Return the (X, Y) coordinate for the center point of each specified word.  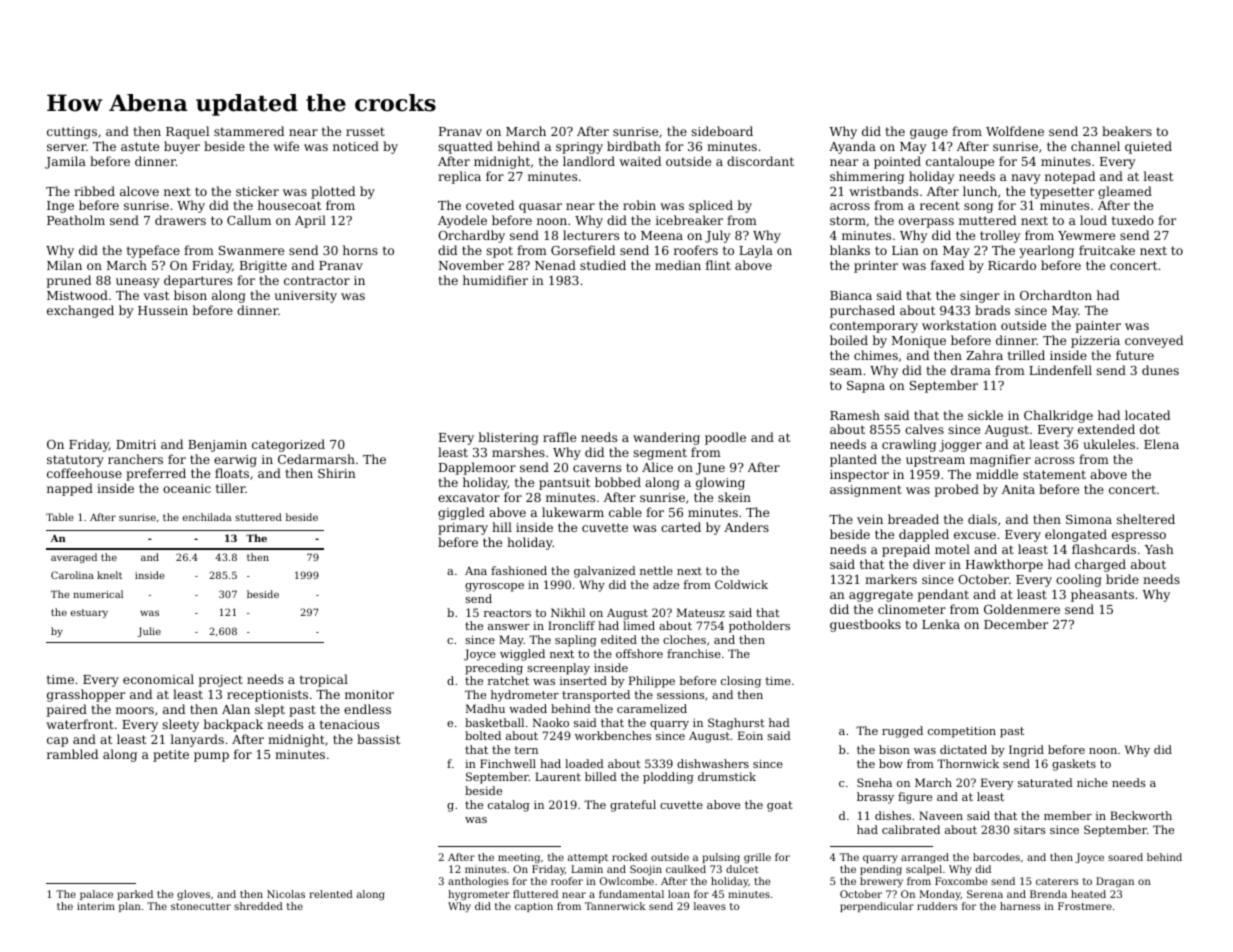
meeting (519, 858)
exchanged (80, 311)
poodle (725, 438)
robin (639, 205)
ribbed (94, 191)
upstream (935, 461)
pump (211, 757)
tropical (324, 680)
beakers (1127, 131)
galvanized (605, 572)
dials (982, 519)
